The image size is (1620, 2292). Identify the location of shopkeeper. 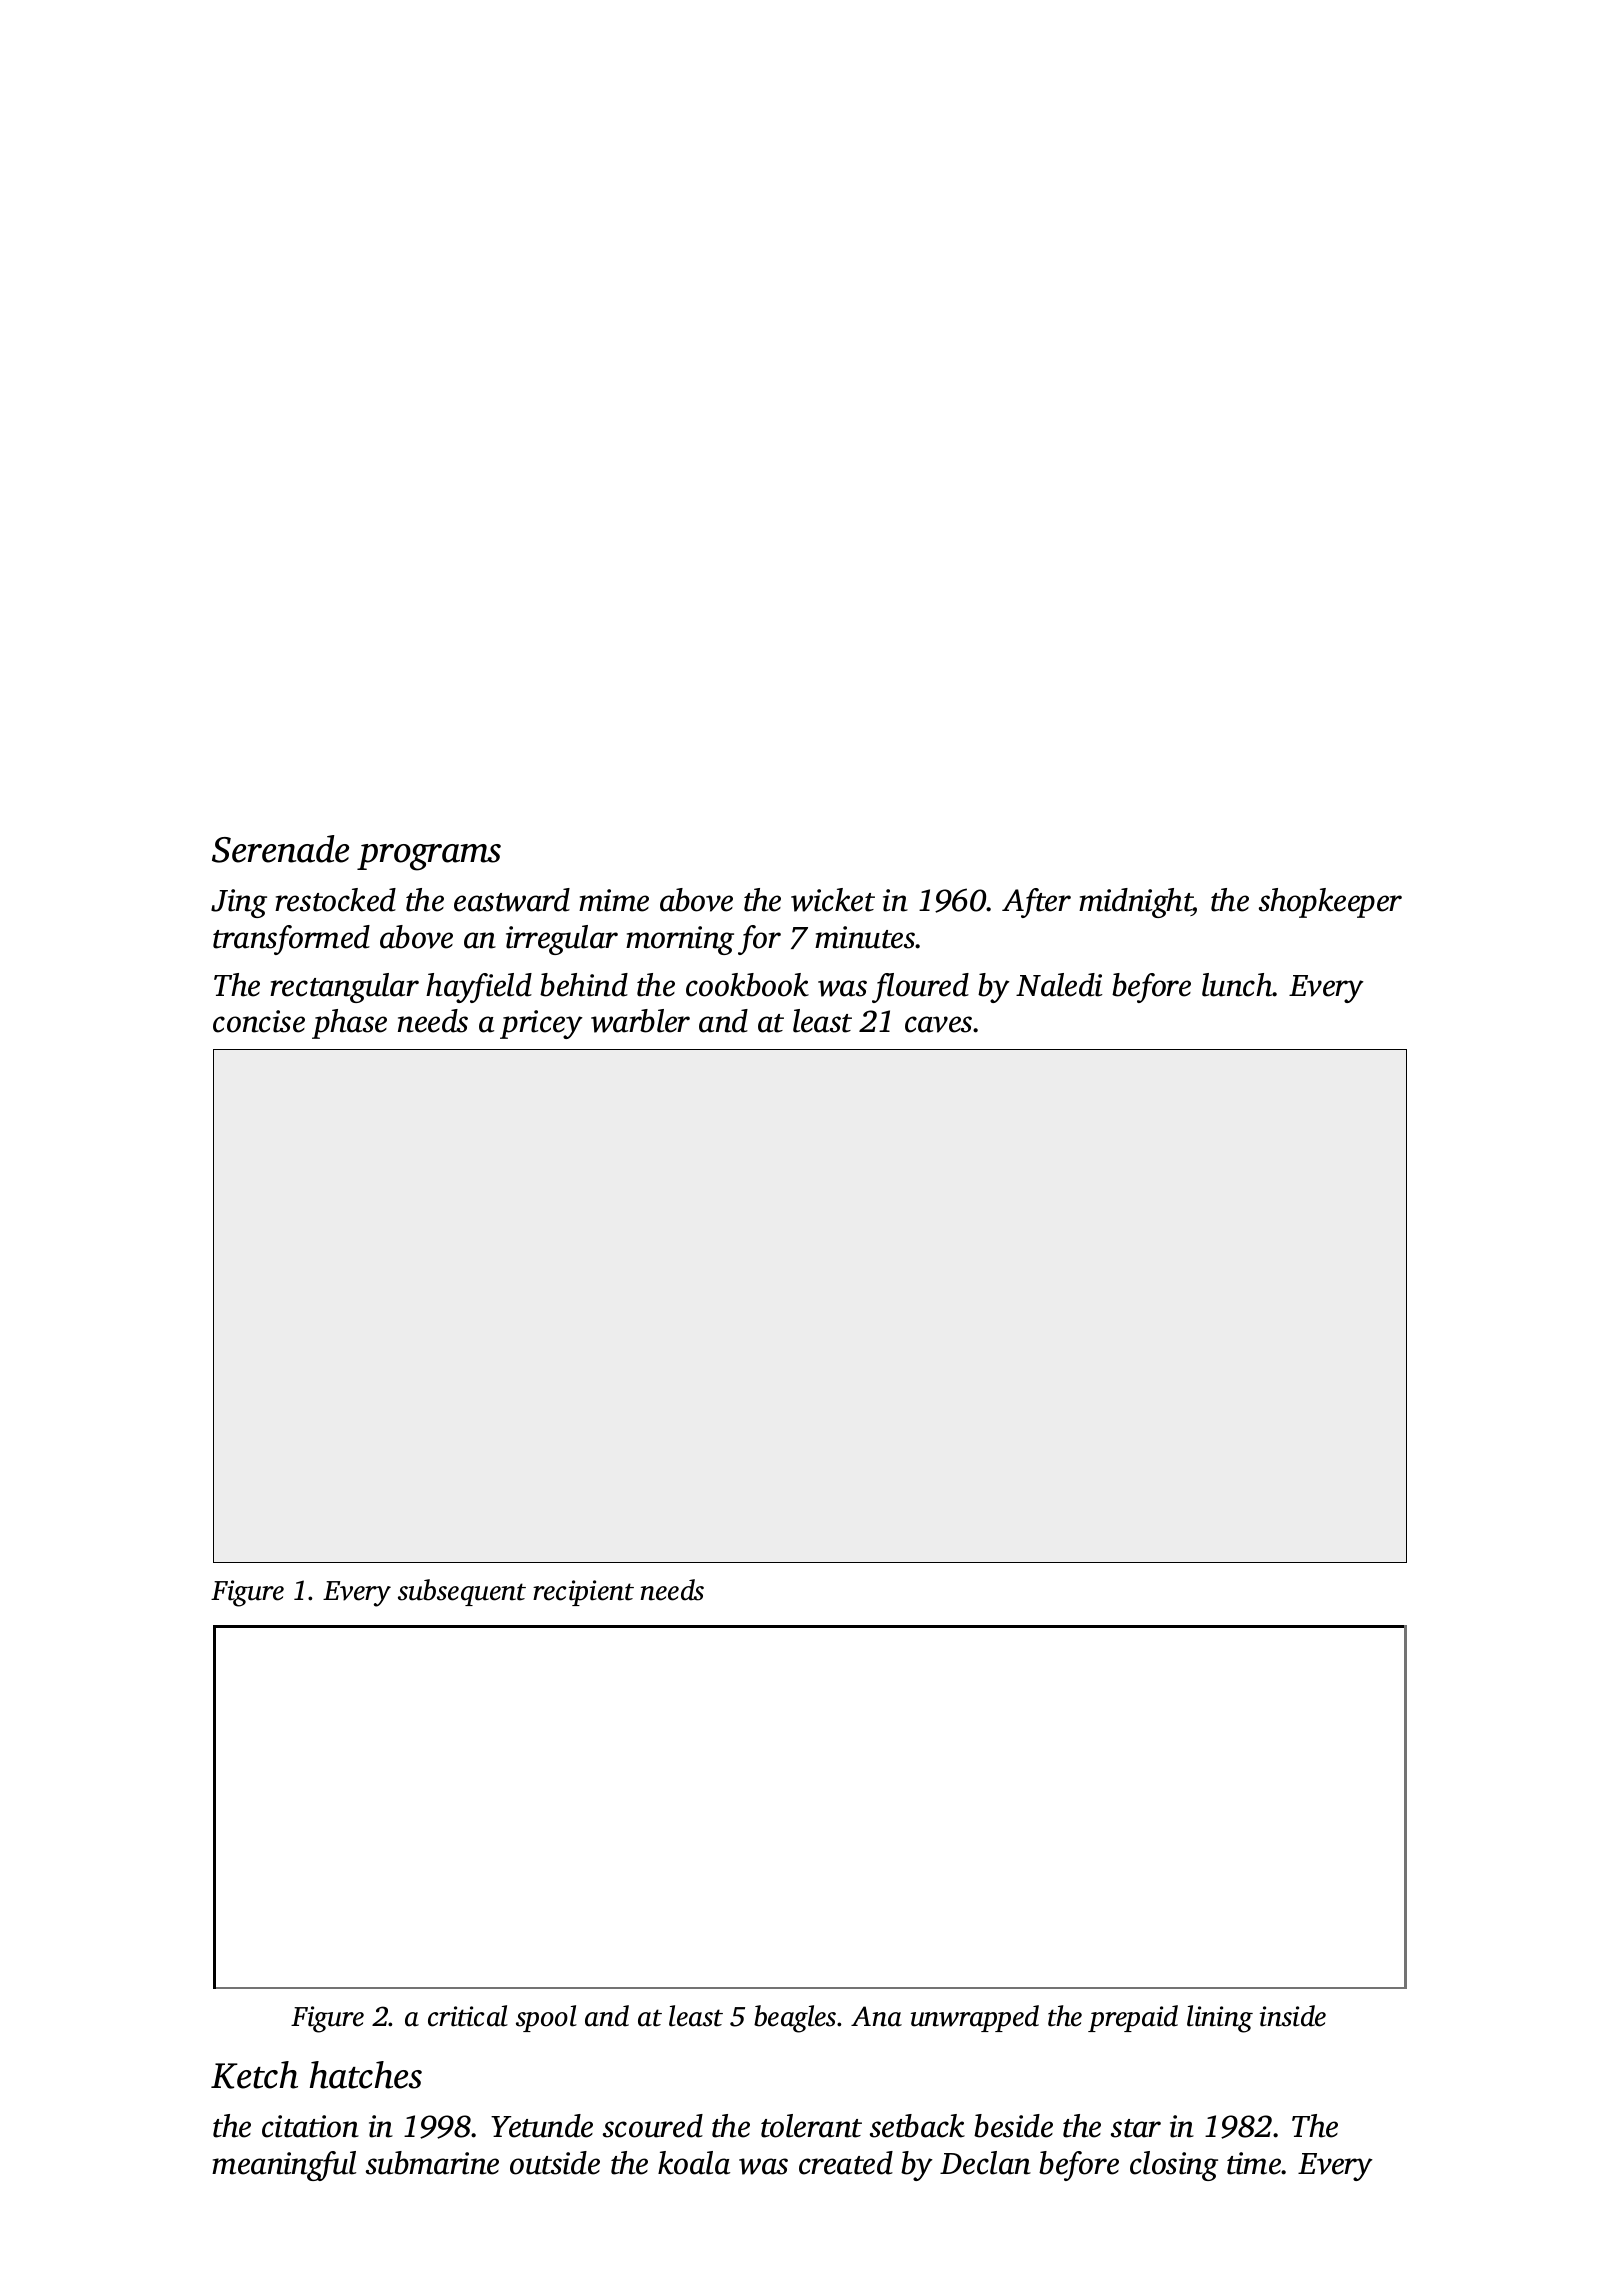
(1330, 903).
